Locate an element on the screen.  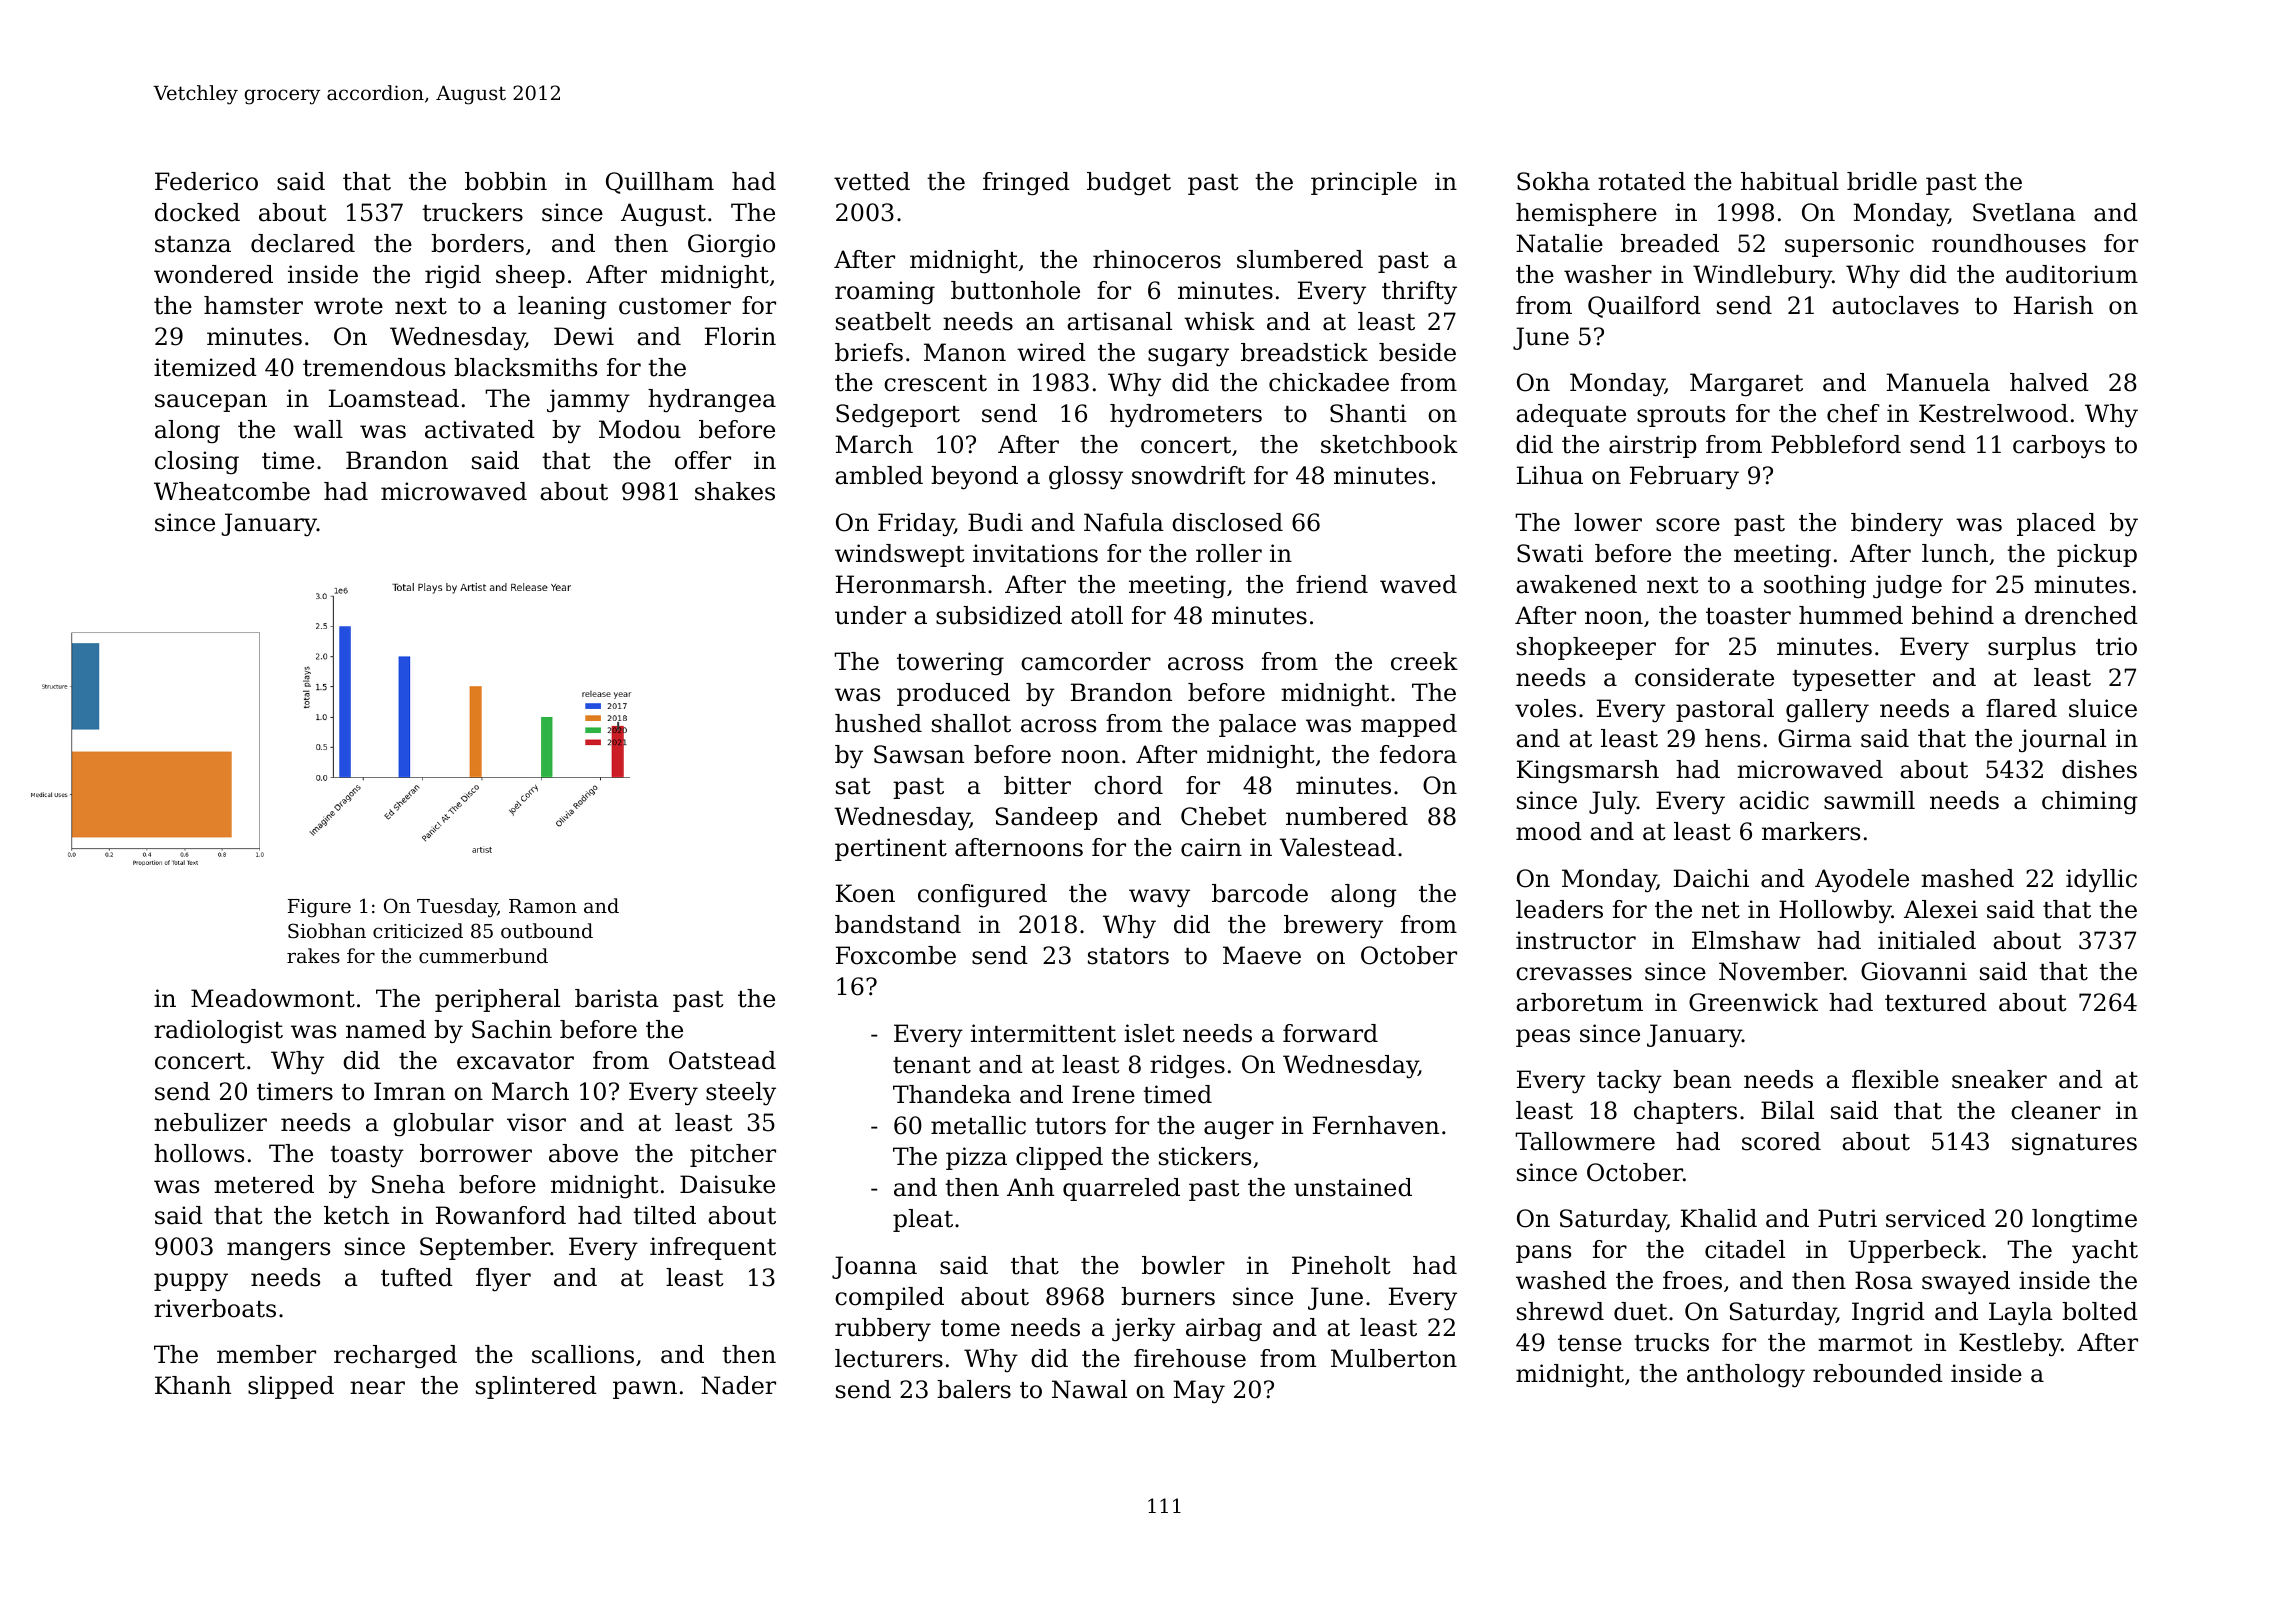
jammy is located at coordinates (588, 400).
